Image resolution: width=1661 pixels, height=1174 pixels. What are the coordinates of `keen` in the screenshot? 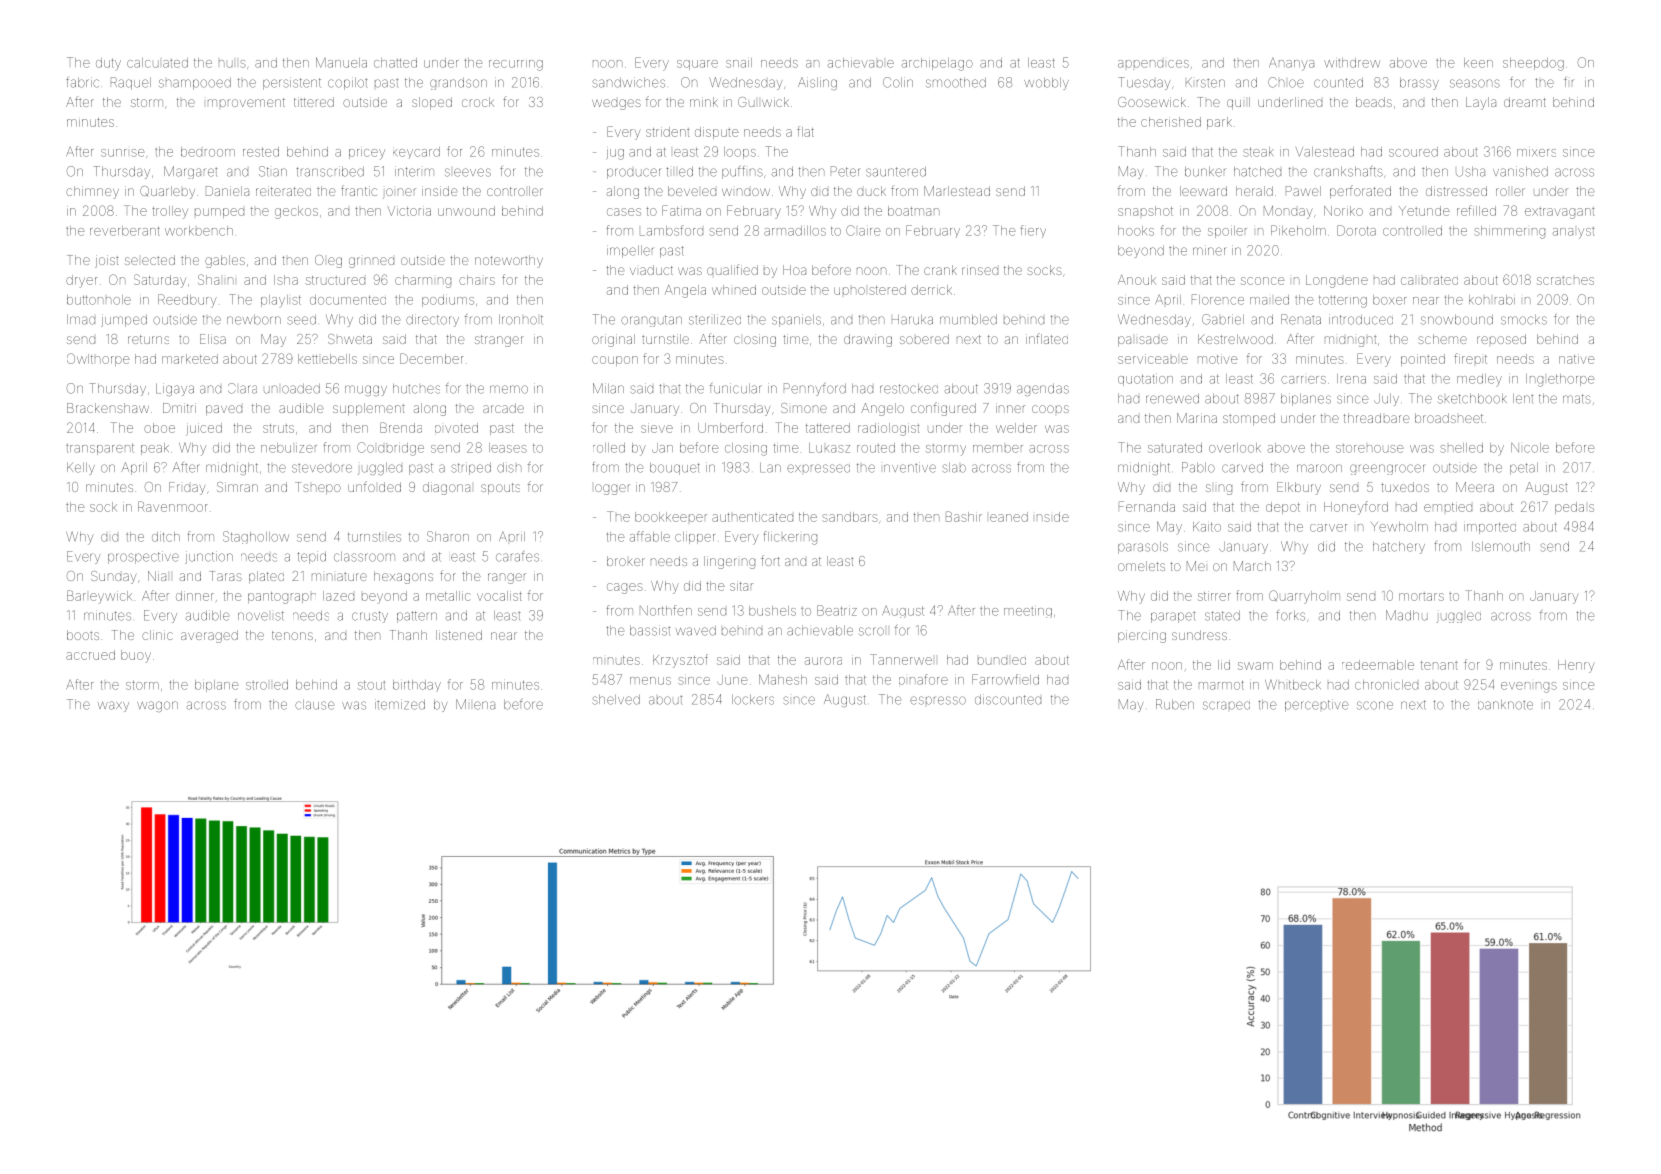 It's located at (1478, 63).
